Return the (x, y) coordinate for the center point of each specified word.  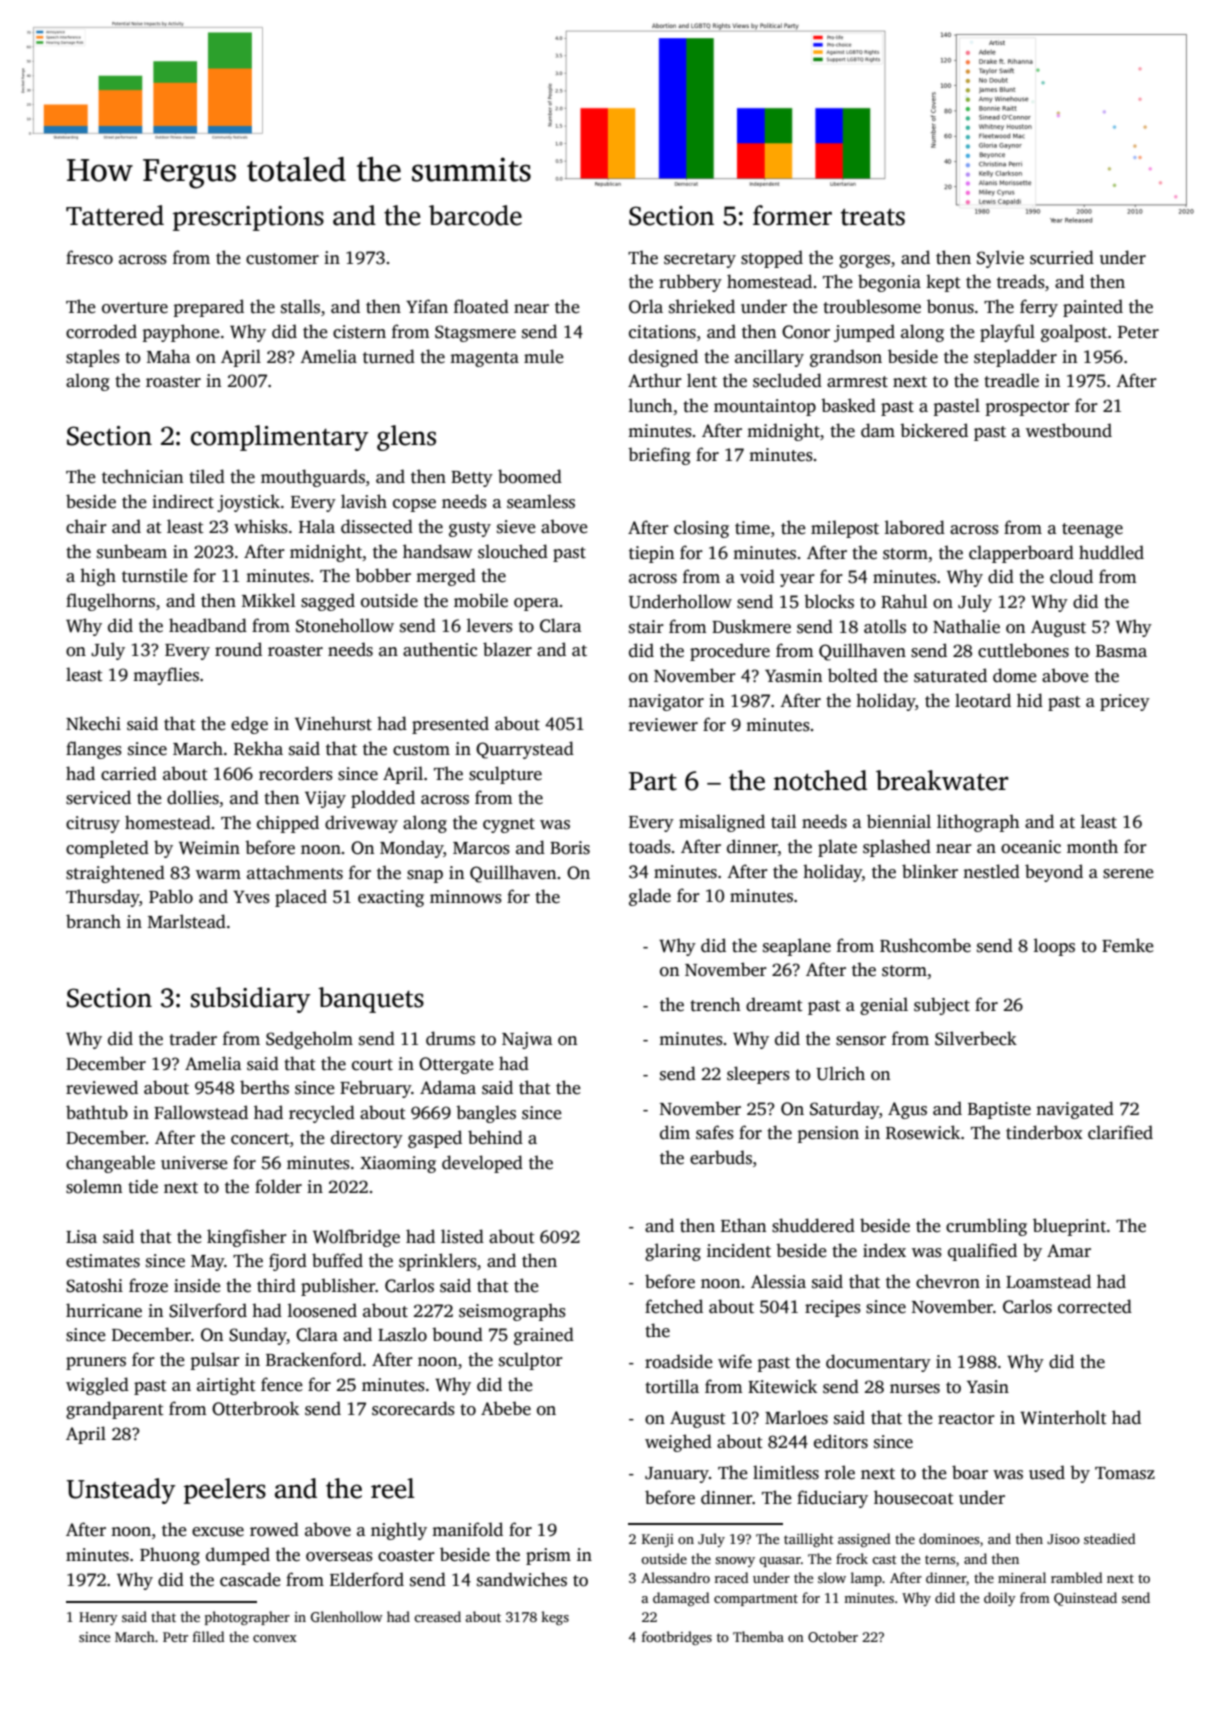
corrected (1095, 1306)
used (1047, 1472)
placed (301, 898)
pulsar (215, 1361)
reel (393, 1488)
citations (662, 332)
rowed (274, 1529)
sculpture (505, 775)
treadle (1011, 380)
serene (1128, 874)
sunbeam (132, 551)
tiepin (651, 554)
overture (135, 308)
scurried (1062, 257)
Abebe (506, 1408)
